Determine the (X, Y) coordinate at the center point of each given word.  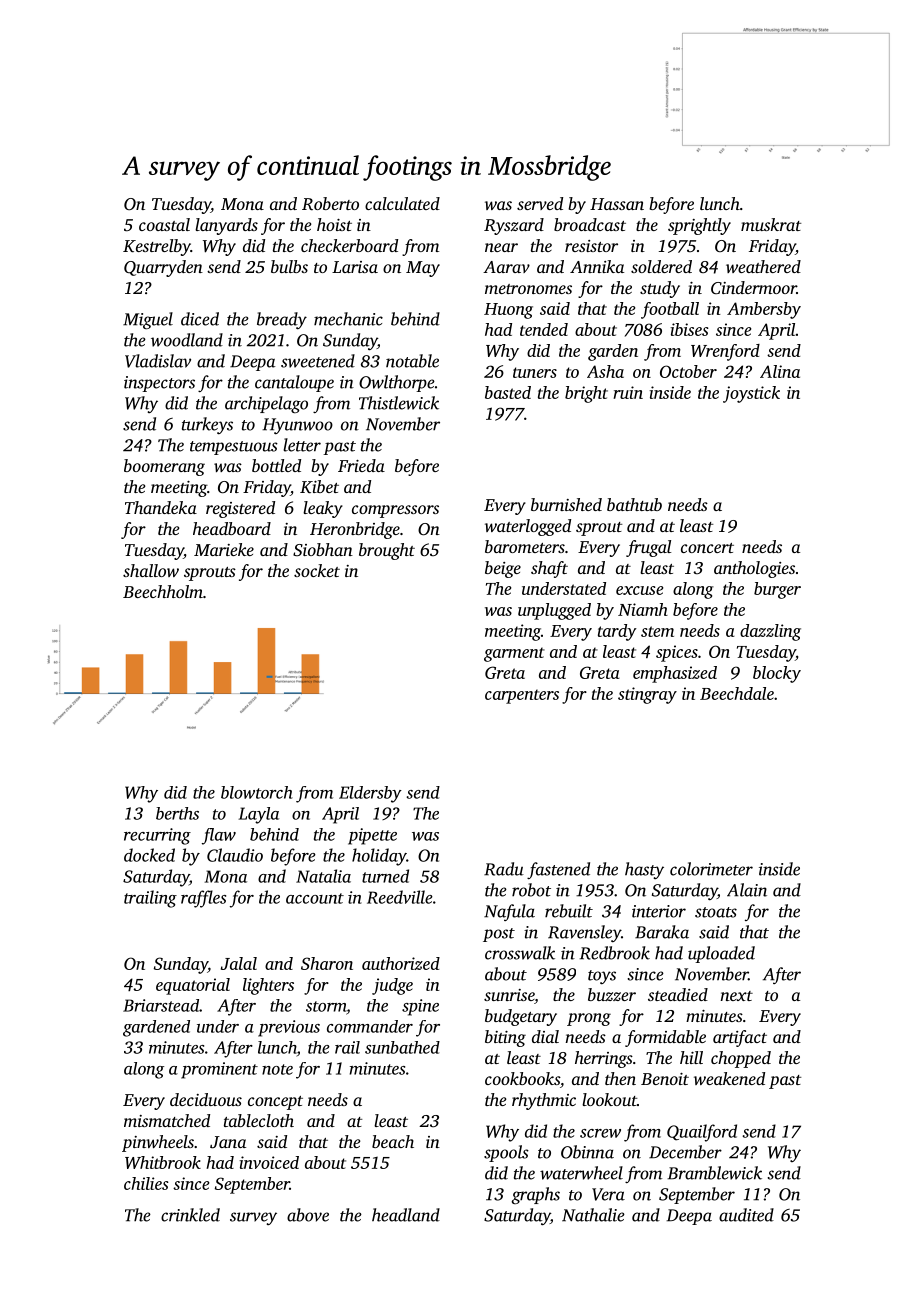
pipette (372, 836)
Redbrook (615, 953)
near (501, 247)
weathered (763, 266)
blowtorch (257, 792)
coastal (164, 224)
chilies (146, 1183)
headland (406, 1215)
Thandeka (161, 507)
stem (657, 631)
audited (746, 1215)
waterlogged (528, 527)
